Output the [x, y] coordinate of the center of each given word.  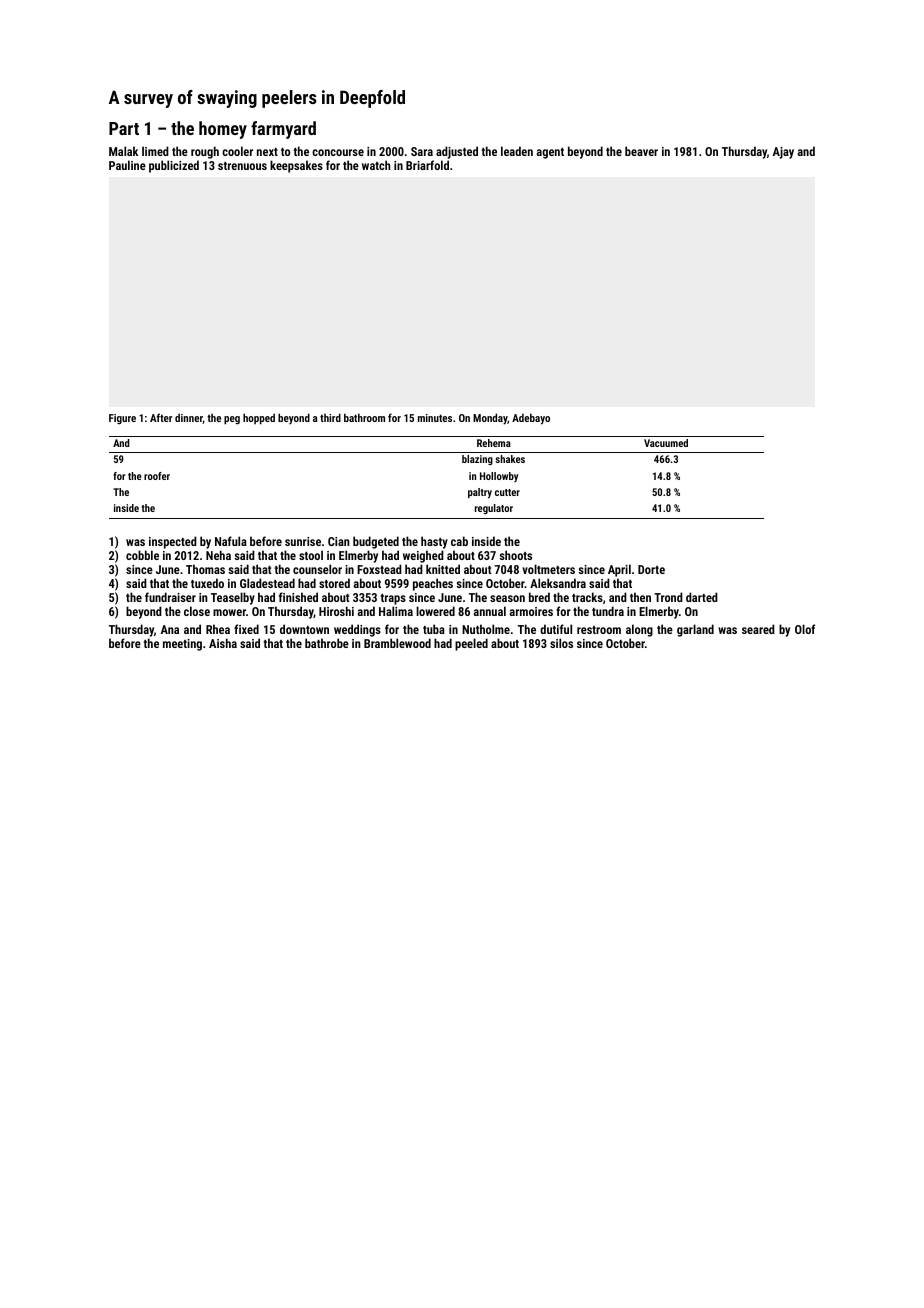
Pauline [127, 165]
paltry [480, 493]
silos [561, 643]
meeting [182, 645]
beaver [641, 151]
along [639, 630]
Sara [422, 151]
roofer [157, 476]
